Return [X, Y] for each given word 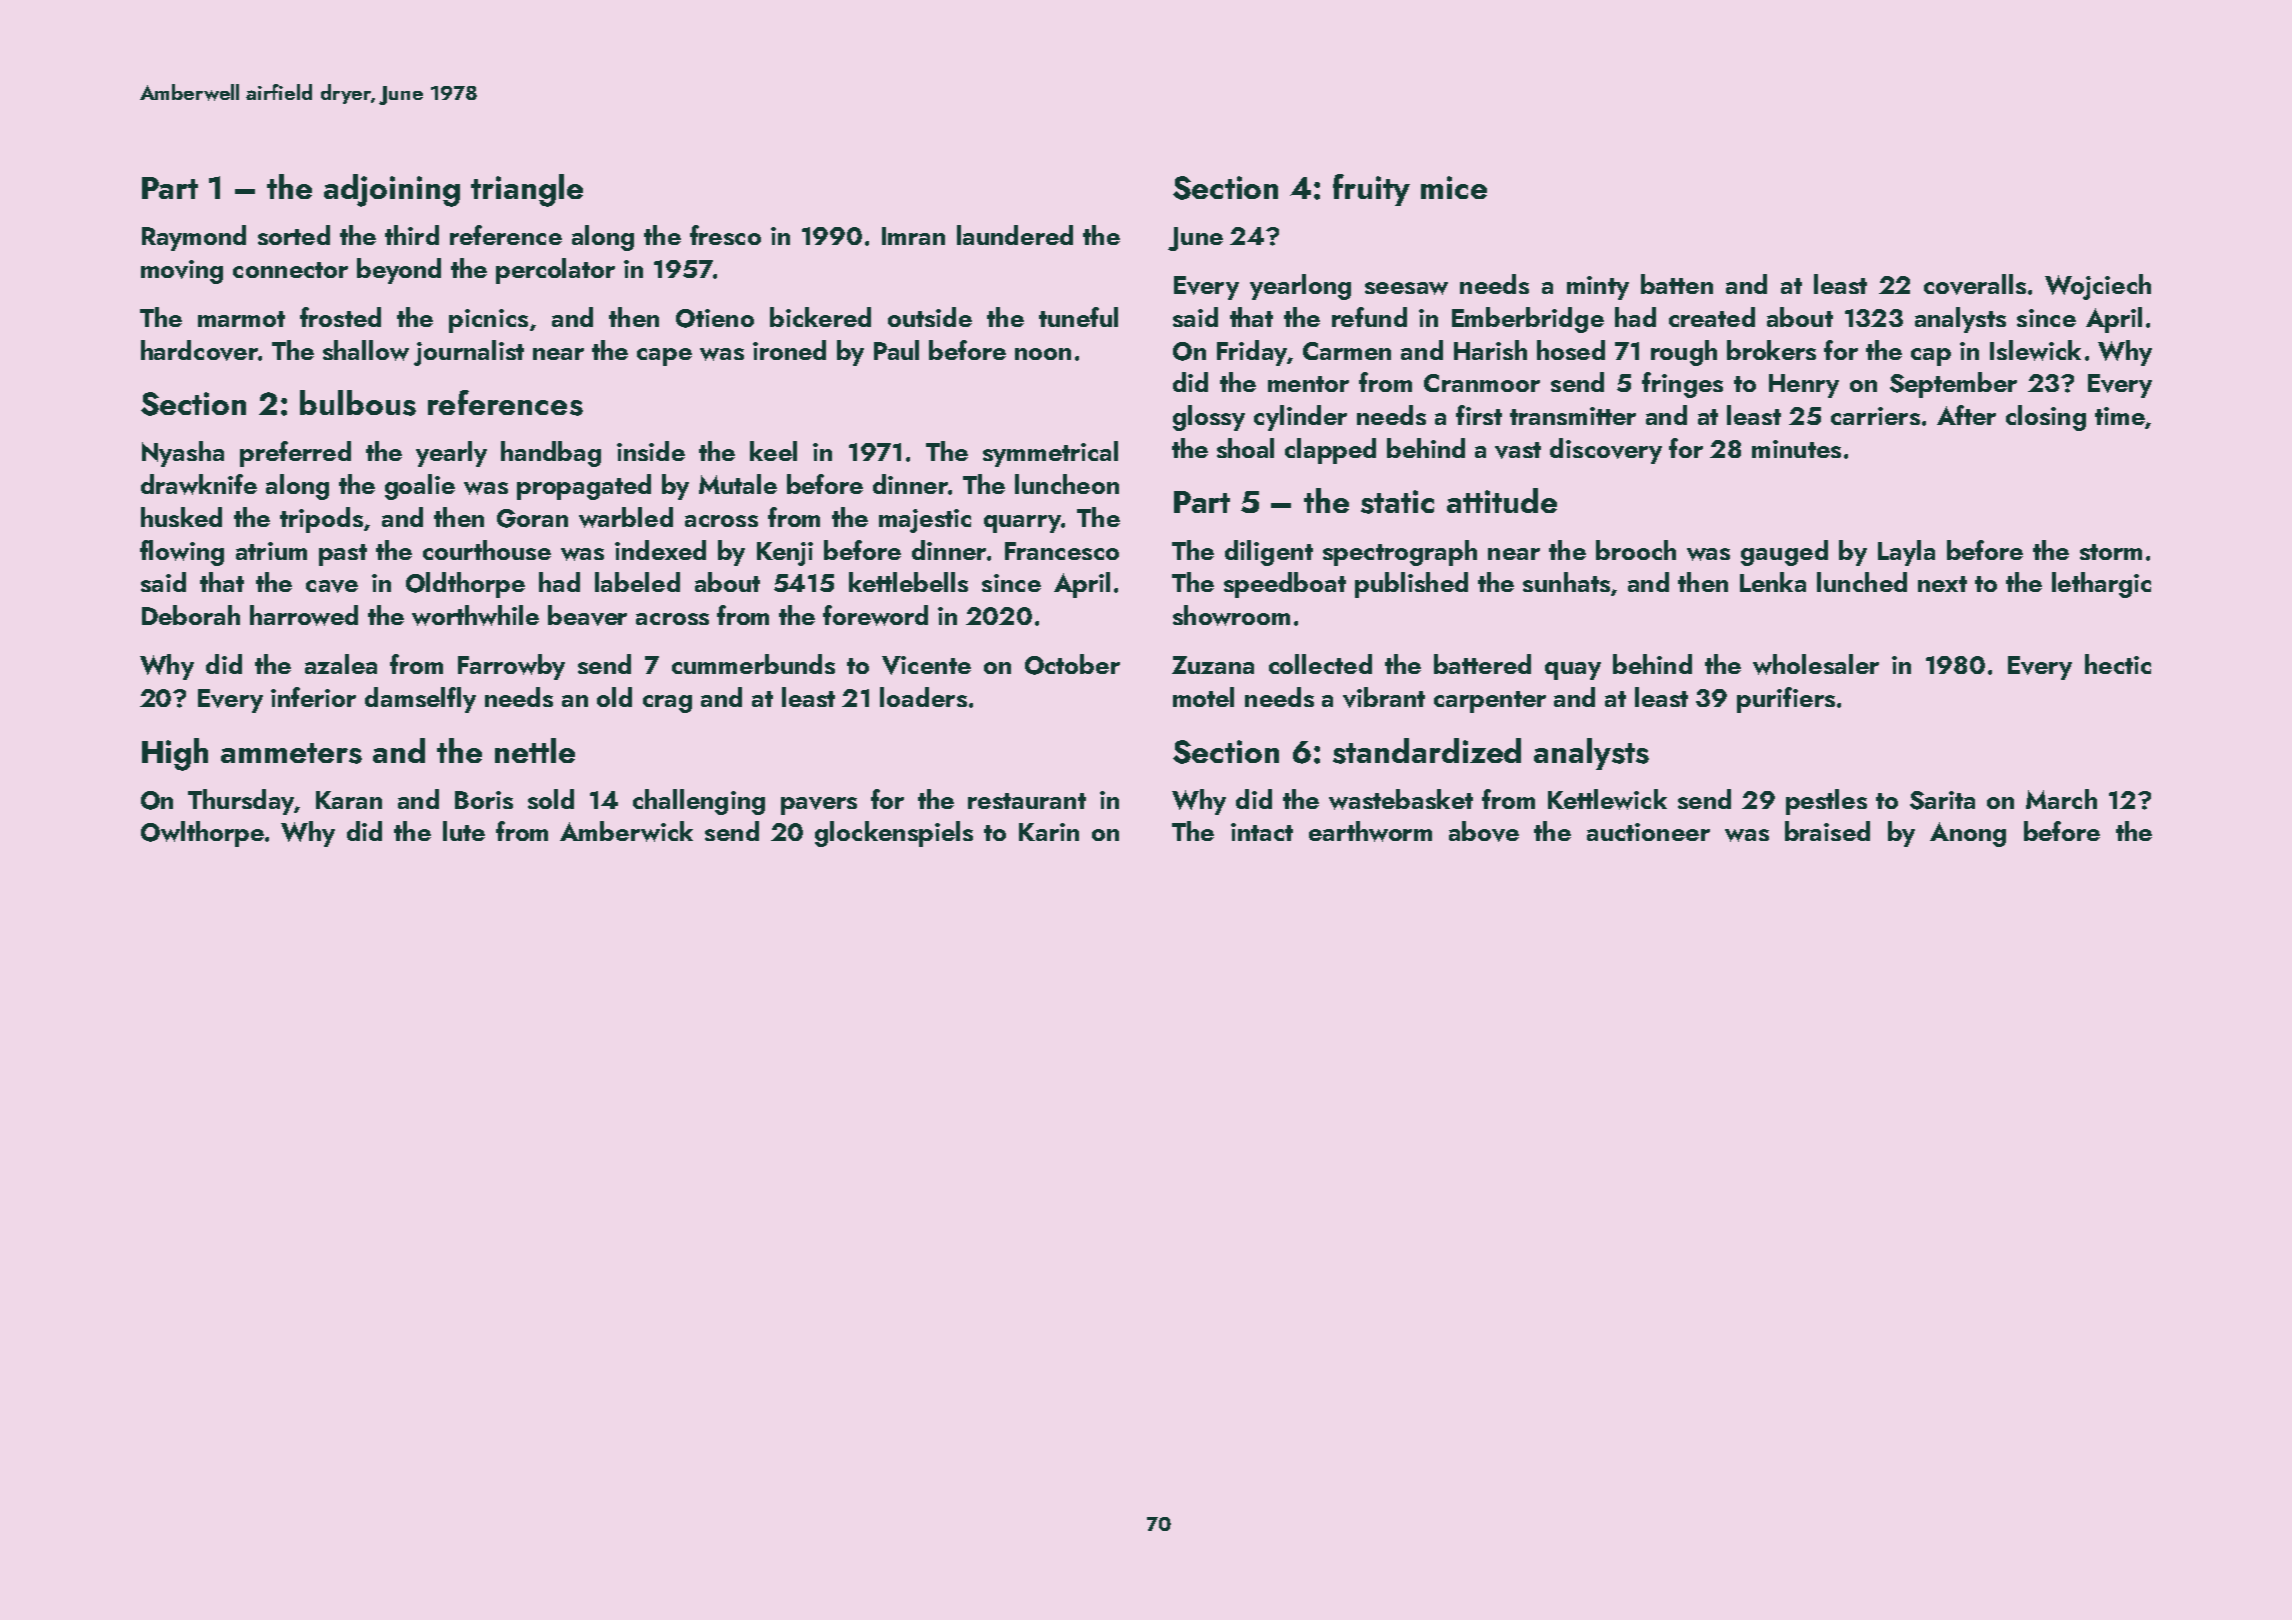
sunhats [1566, 582]
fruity [1371, 190]
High [175, 754]
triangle [527, 190]
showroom [1231, 615]
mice [1454, 187]
